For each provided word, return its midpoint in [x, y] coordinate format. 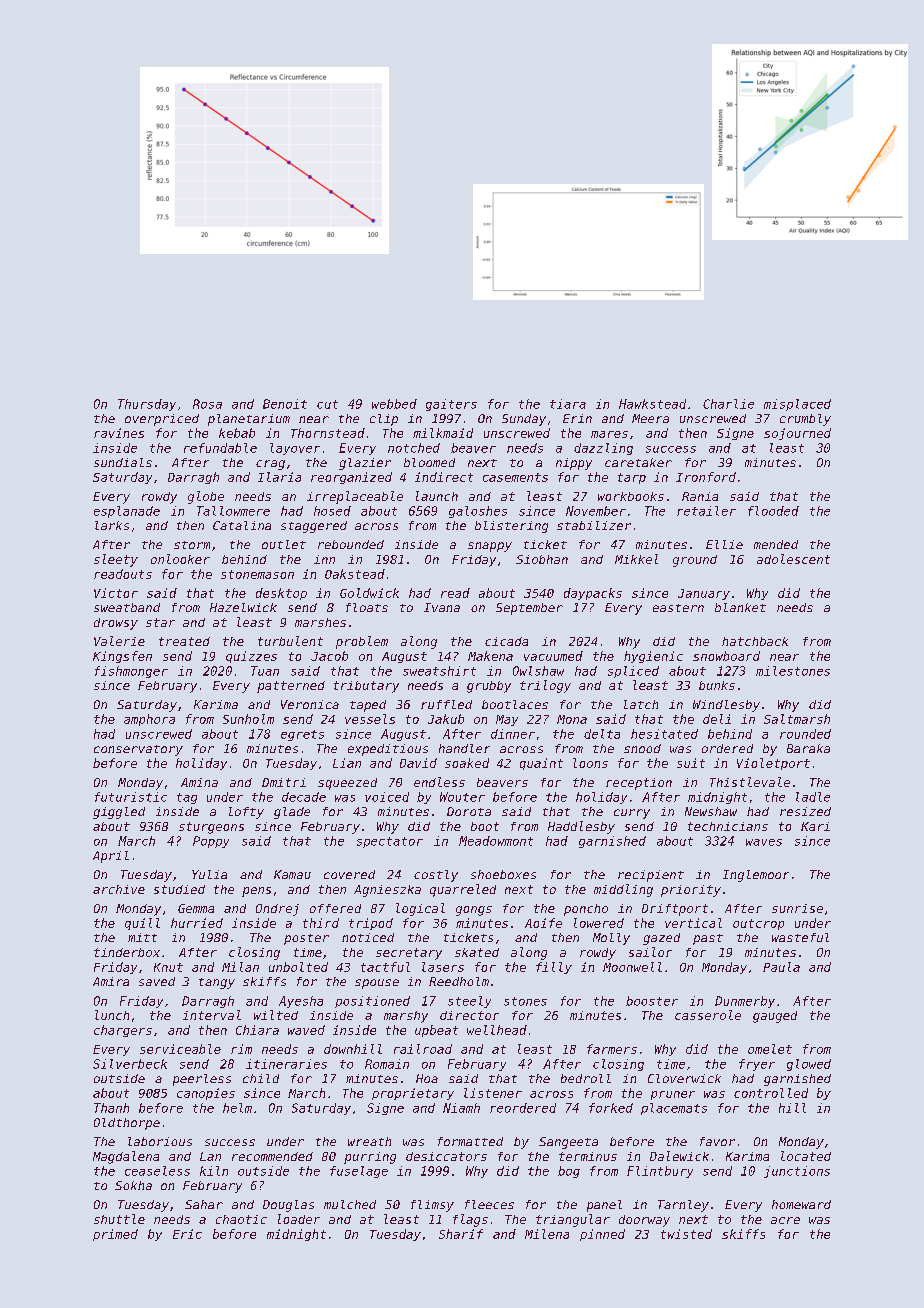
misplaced [797, 405]
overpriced [162, 420]
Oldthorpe [127, 1124]
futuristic [131, 797]
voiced [387, 797]
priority [691, 891]
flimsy [432, 1206]
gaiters [451, 405]
